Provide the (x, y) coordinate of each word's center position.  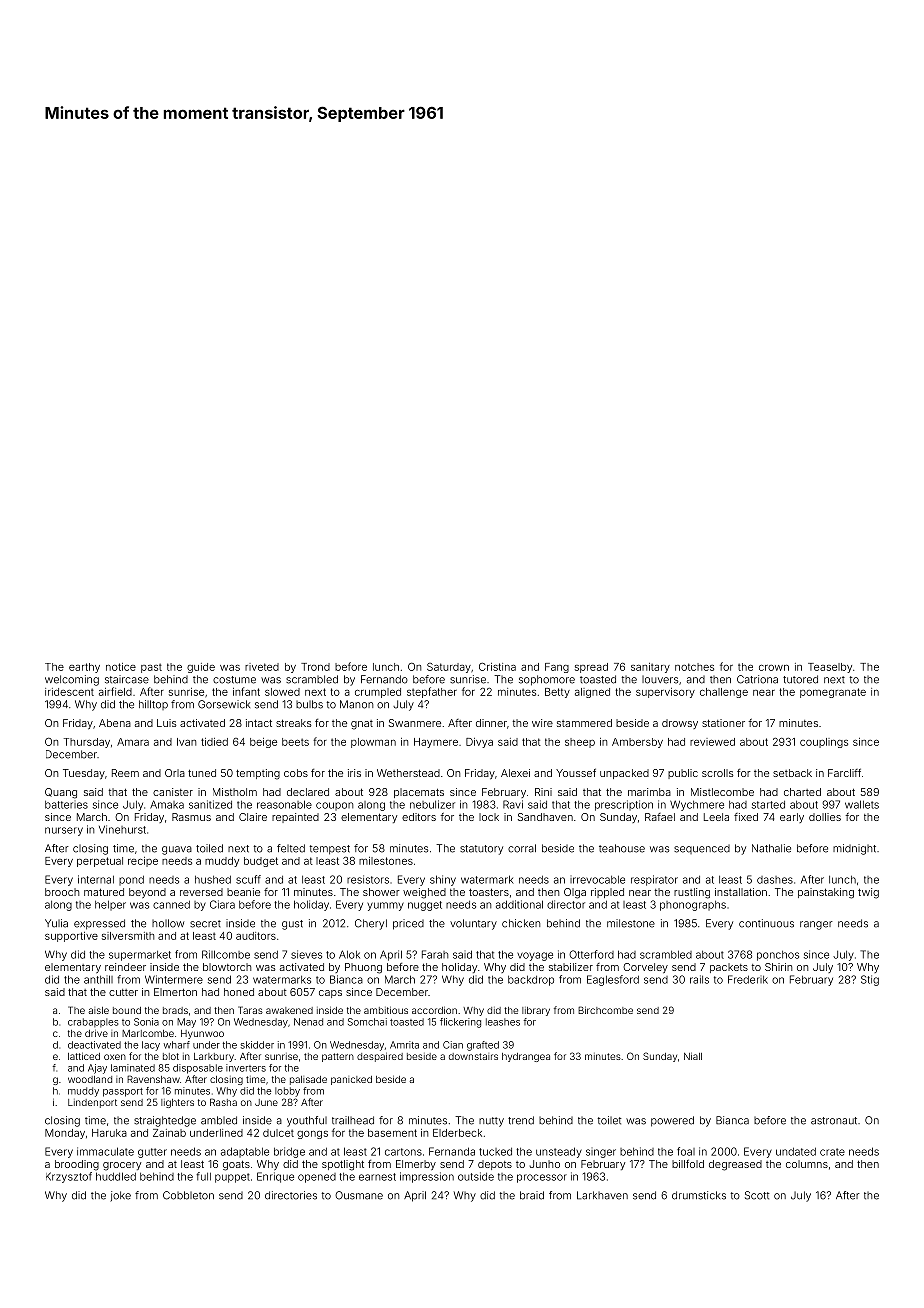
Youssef (576, 772)
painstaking (826, 893)
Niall (693, 1056)
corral (522, 848)
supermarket (140, 956)
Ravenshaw (153, 1079)
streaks (293, 723)
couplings (824, 743)
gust (292, 925)
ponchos (778, 956)
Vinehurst (122, 829)
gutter (152, 1153)
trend (521, 1120)
